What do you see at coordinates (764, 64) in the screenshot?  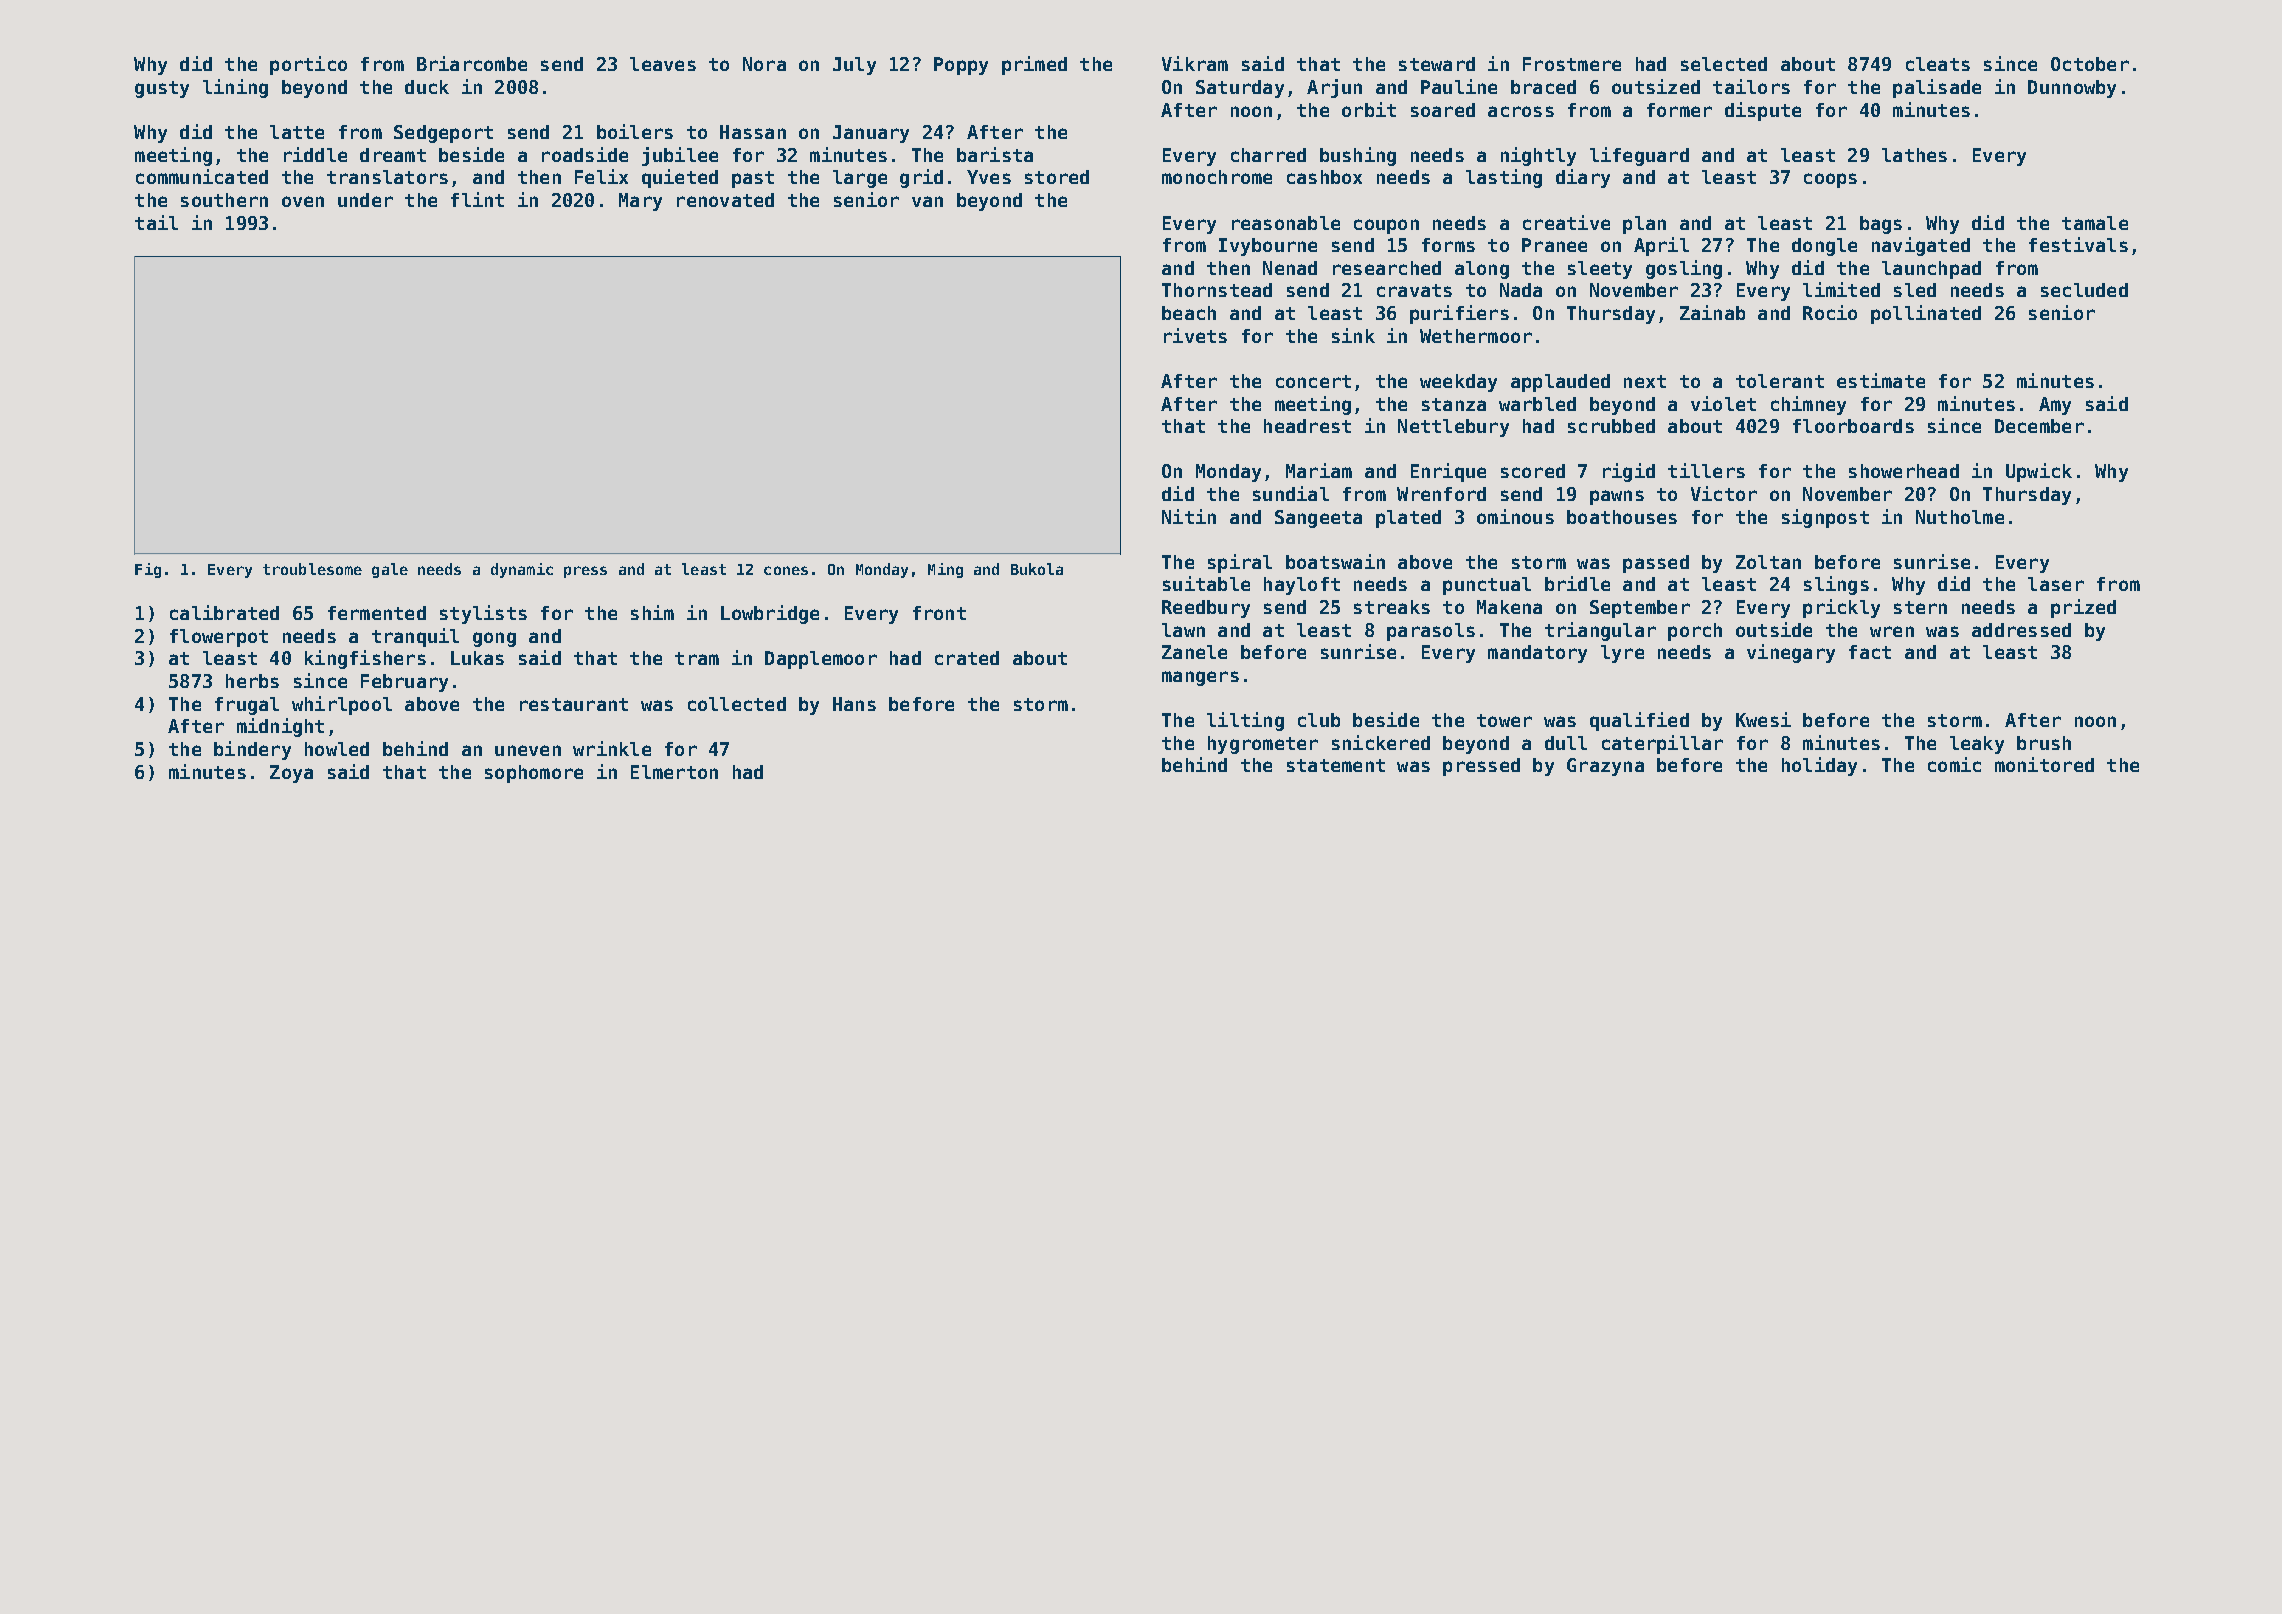 I see `Nora` at bounding box center [764, 64].
